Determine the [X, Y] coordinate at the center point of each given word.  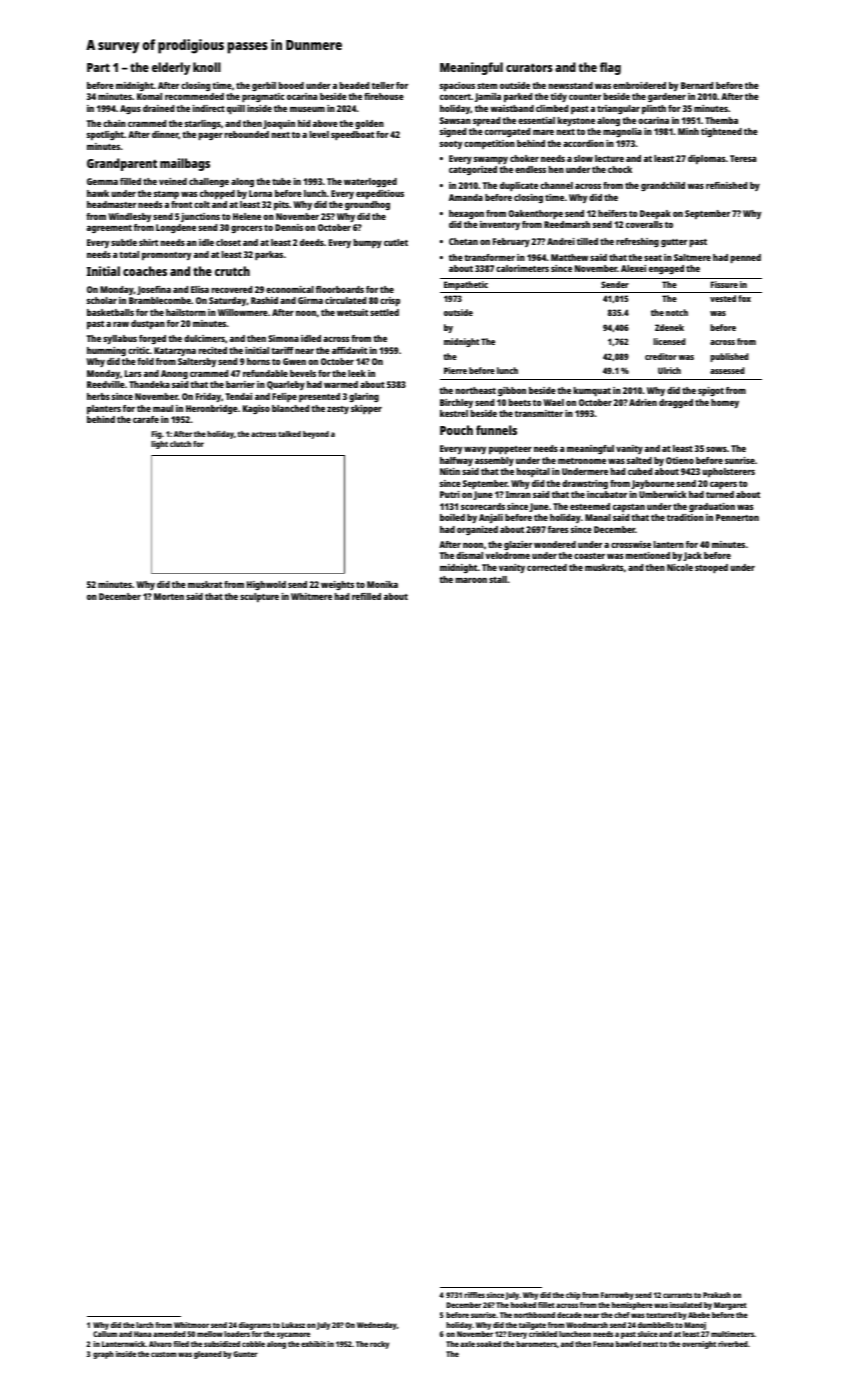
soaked [489, 1344]
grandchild [663, 186]
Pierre [455, 370]
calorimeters [522, 268]
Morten [169, 596]
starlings [203, 124]
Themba [721, 120]
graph [103, 1355]
